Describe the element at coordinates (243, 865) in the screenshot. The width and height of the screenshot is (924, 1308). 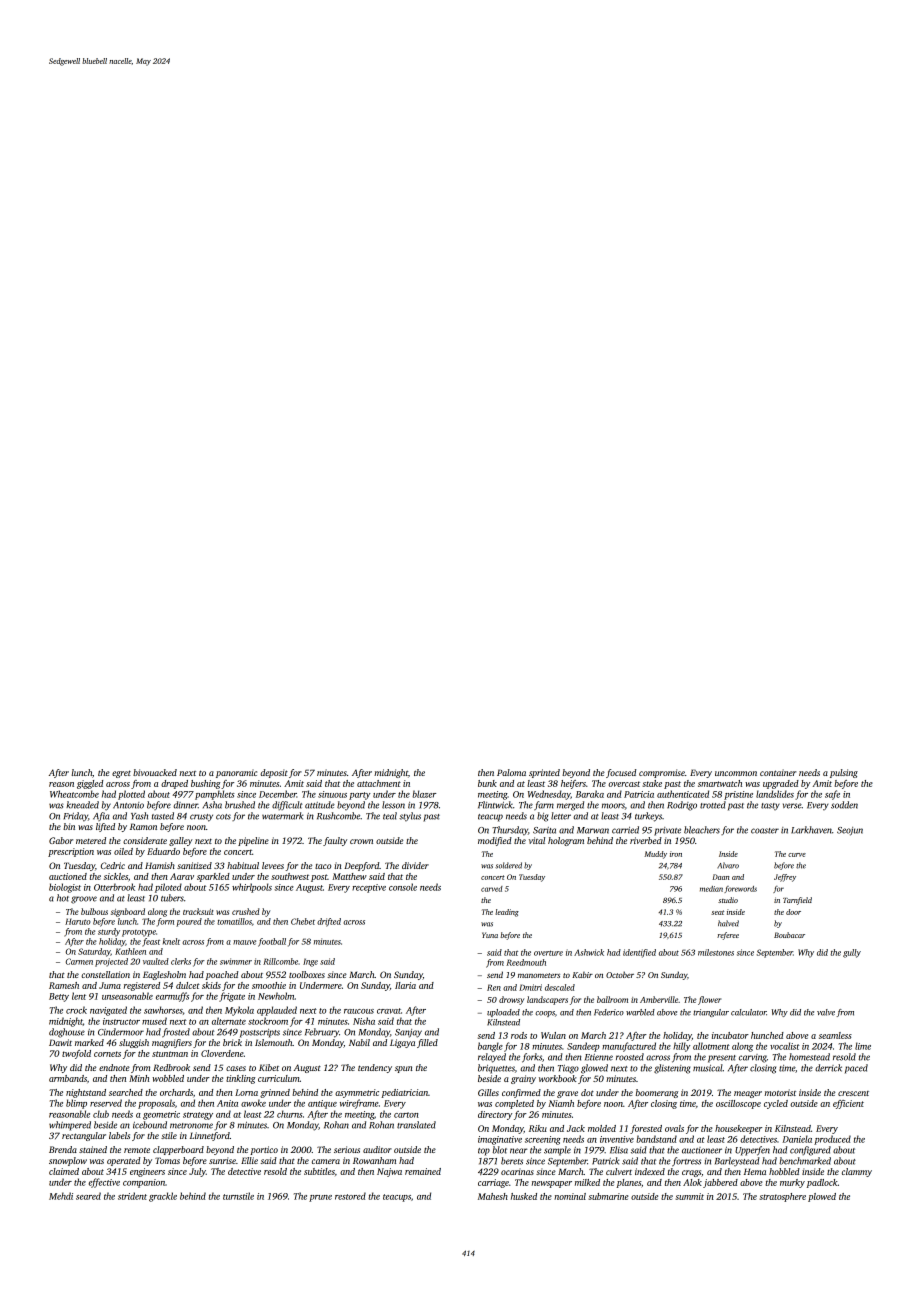
I see `habitual` at that location.
